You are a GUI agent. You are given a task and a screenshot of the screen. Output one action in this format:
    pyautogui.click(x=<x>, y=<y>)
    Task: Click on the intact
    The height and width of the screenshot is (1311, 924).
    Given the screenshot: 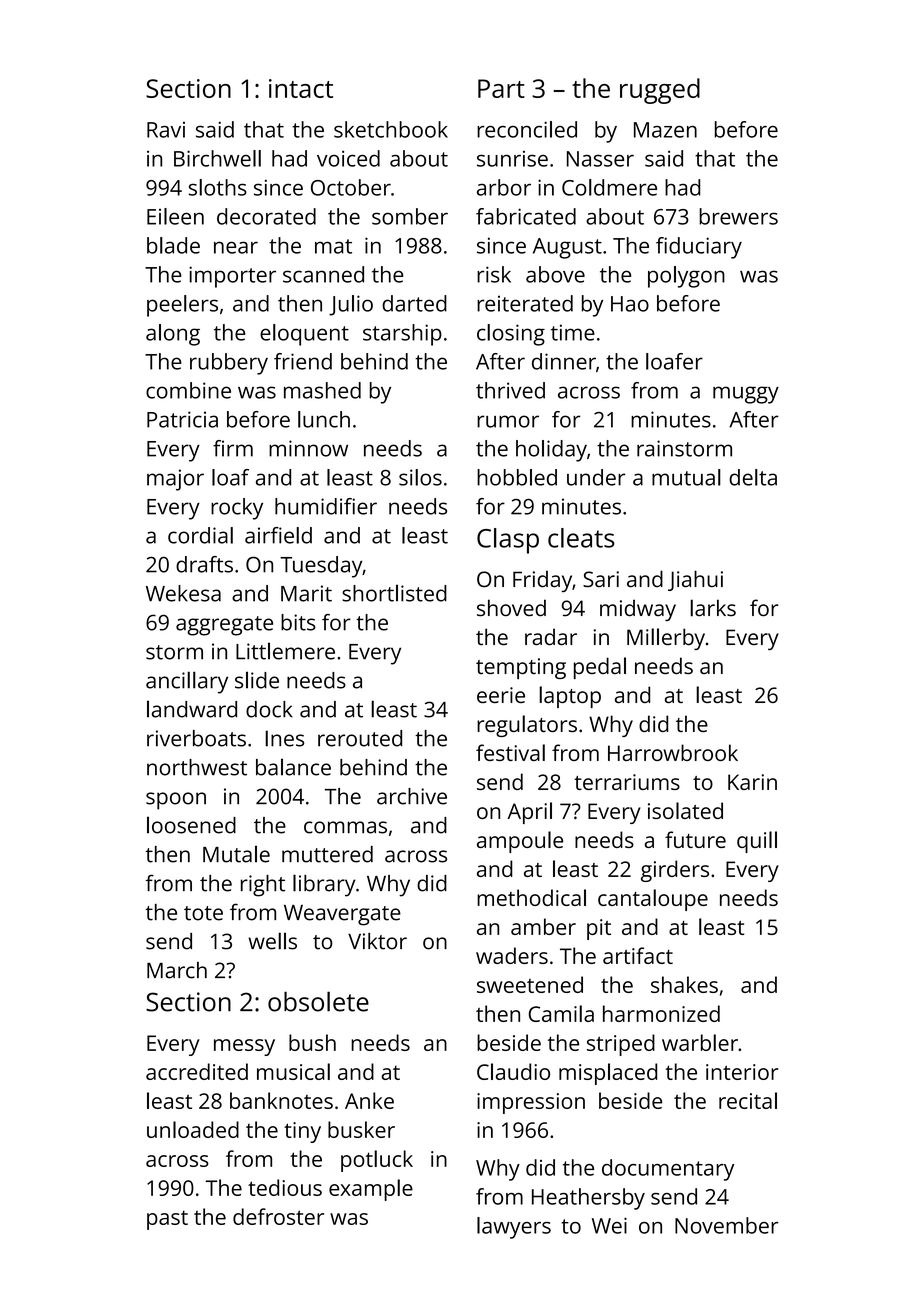 What is the action you would take?
    pyautogui.click(x=301, y=88)
